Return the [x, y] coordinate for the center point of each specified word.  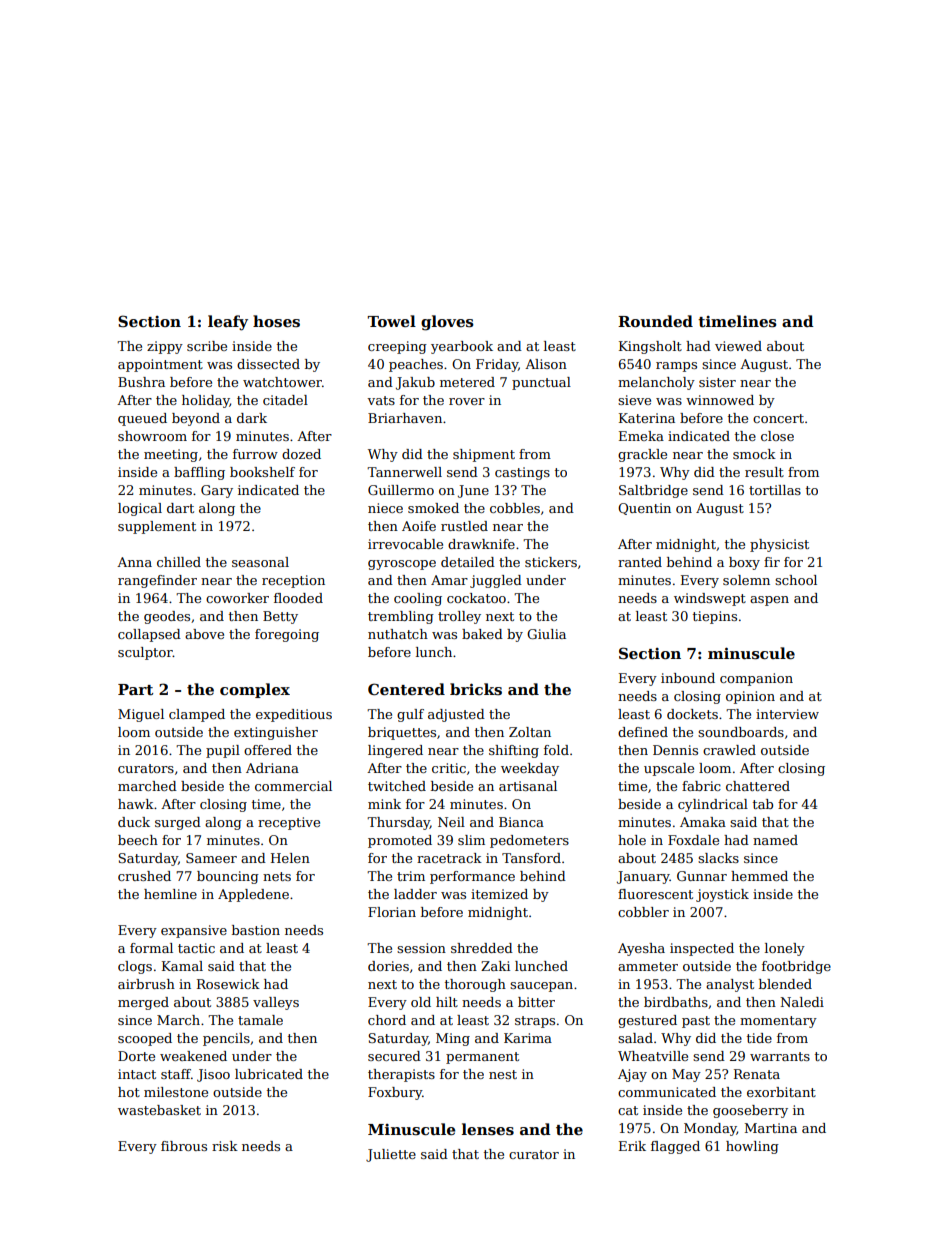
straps [535, 1022]
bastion [256, 930]
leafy [228, 323]
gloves [447, 323]
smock [754, 454]
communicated [667, 1092]
